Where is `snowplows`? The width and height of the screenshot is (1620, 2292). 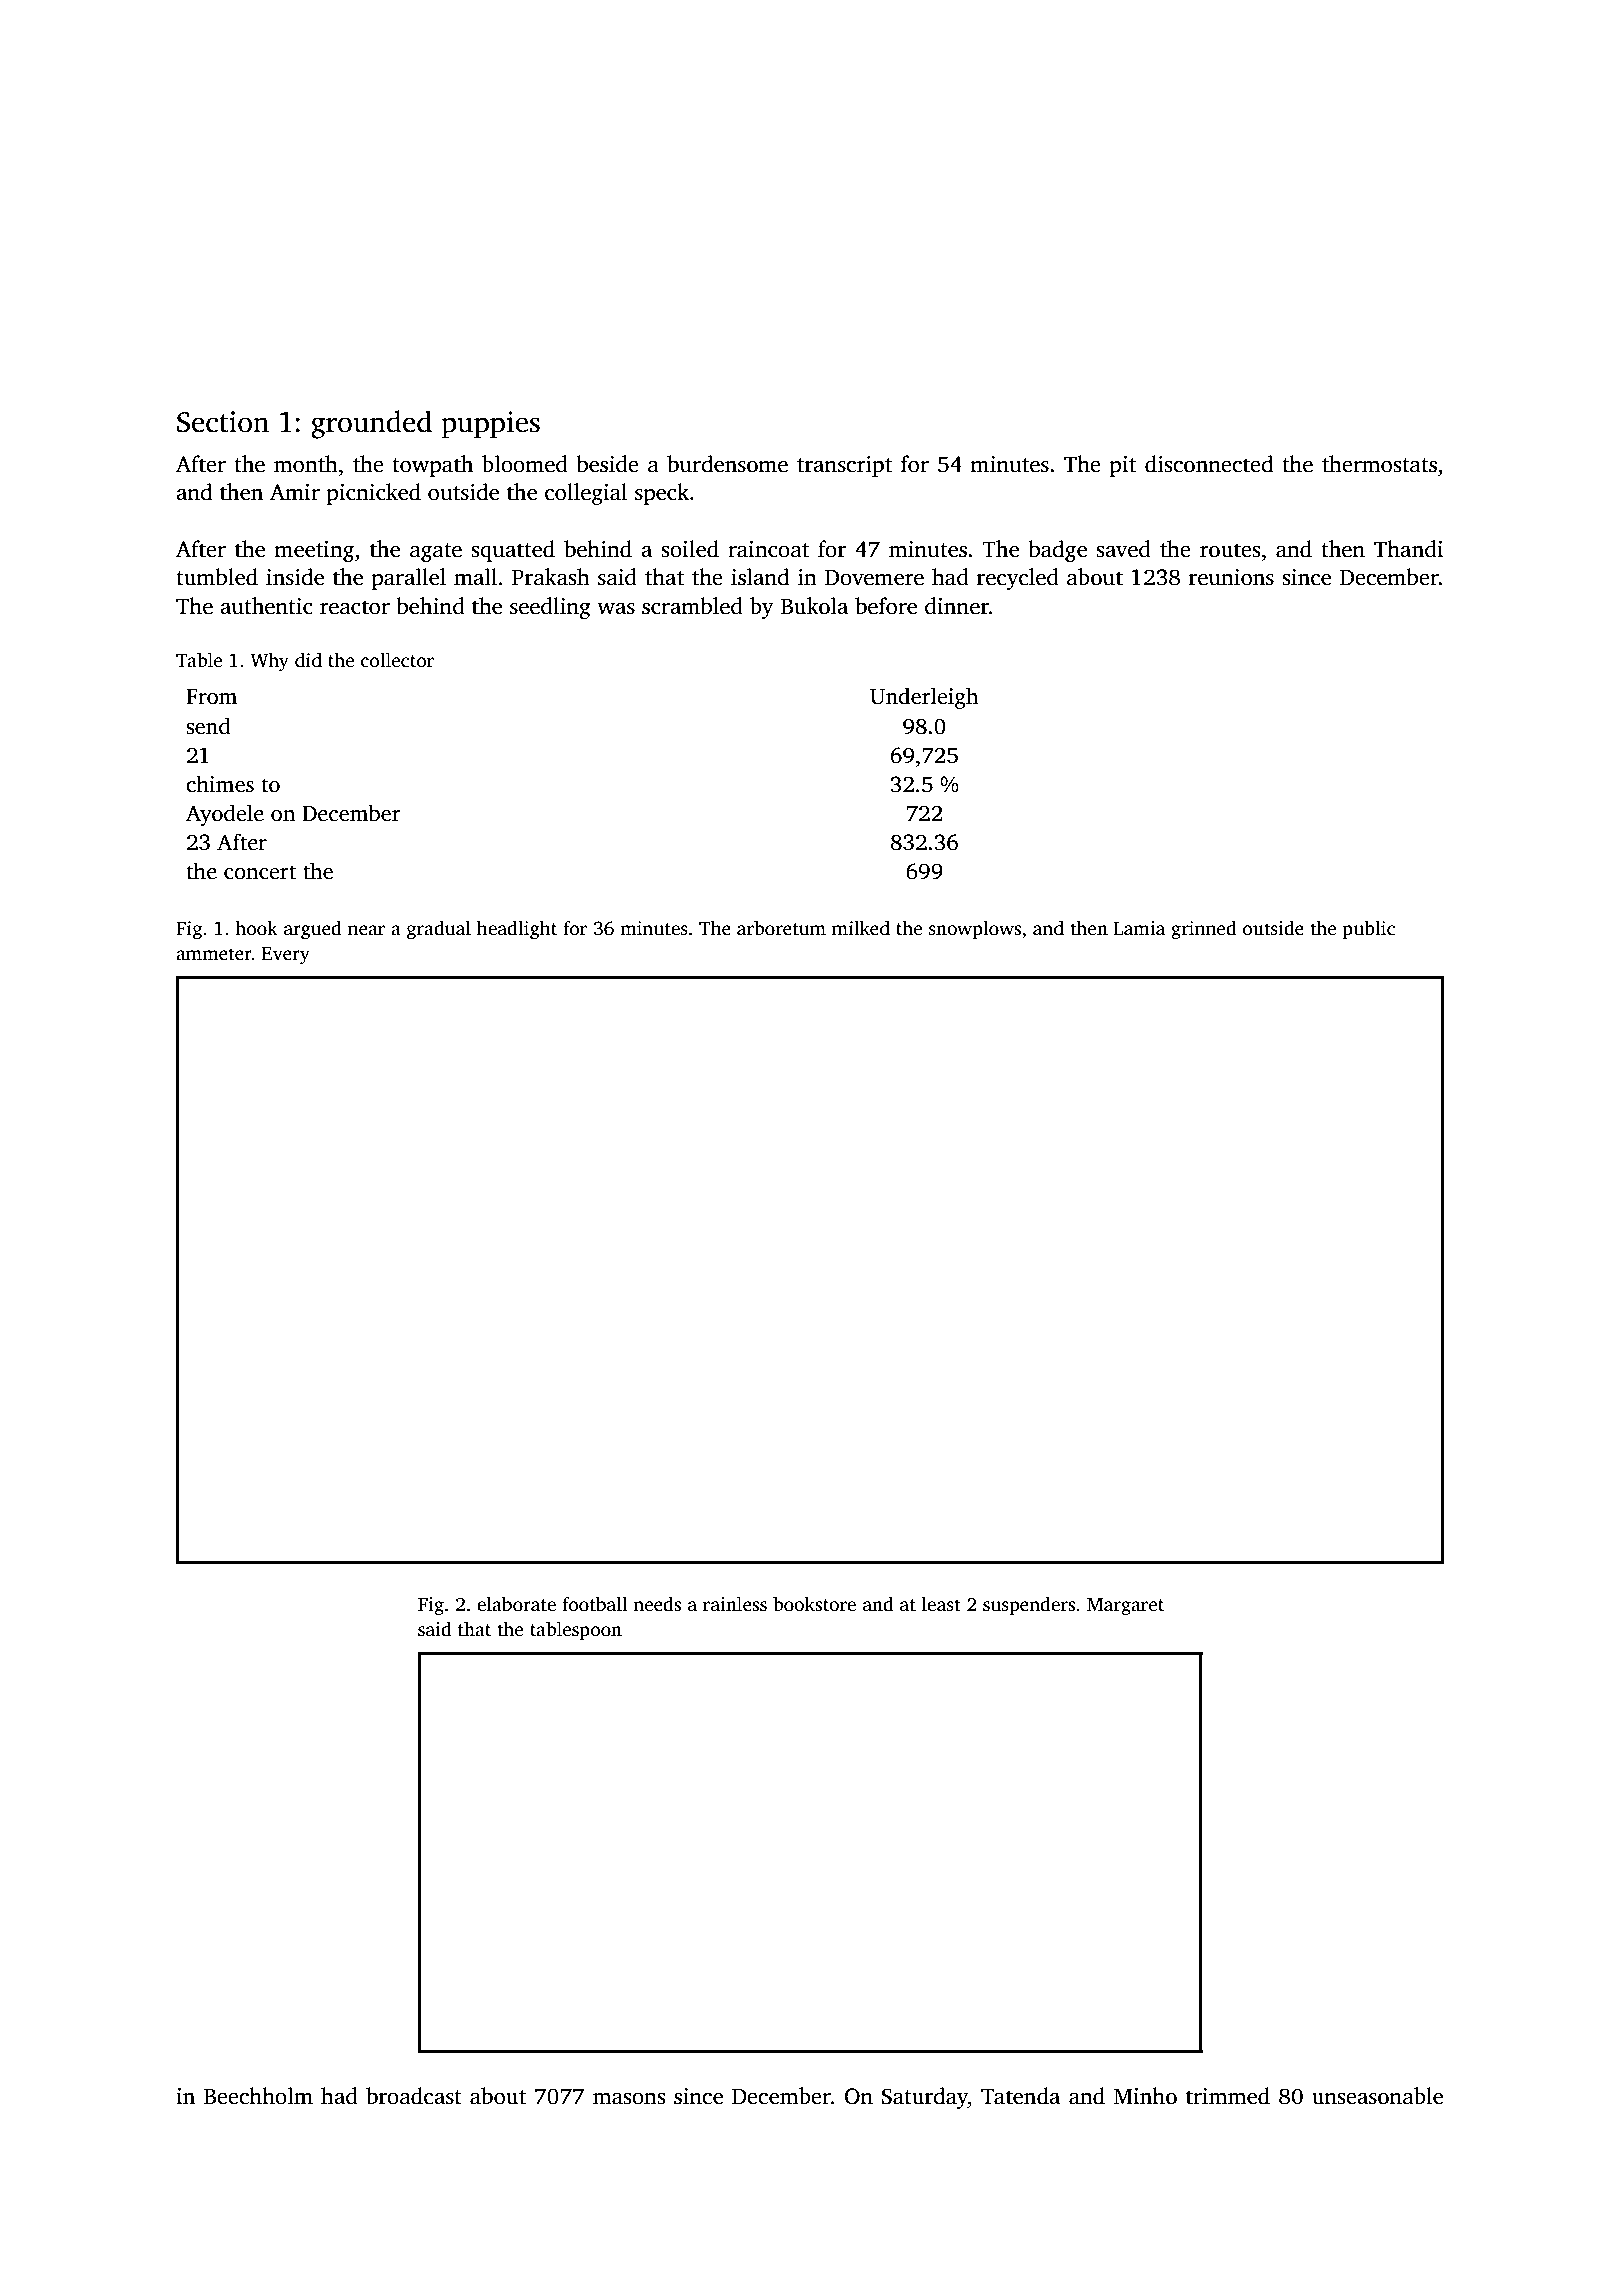
snowplows is located at coordinates (975, 930).
